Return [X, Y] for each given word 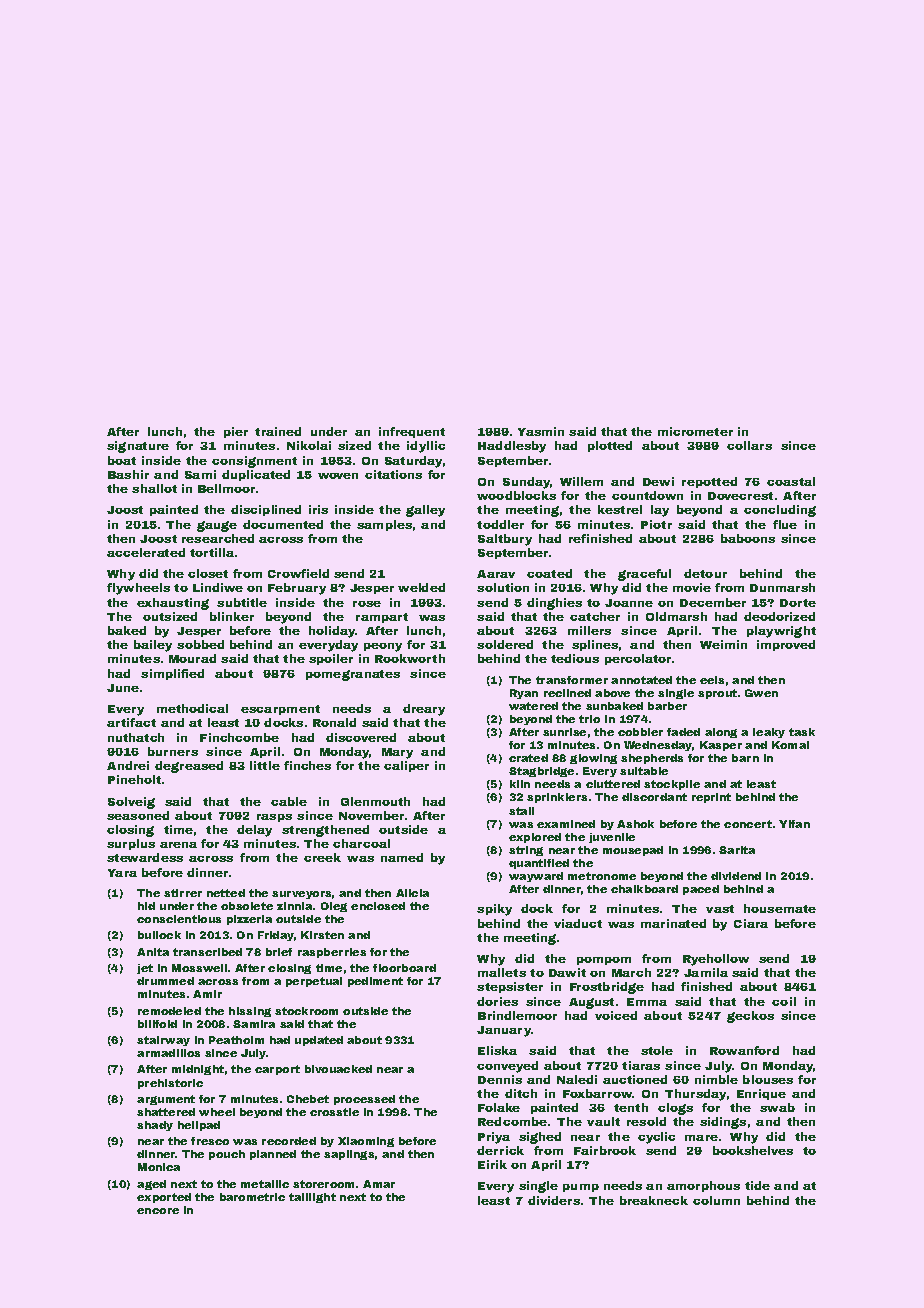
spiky [494, 910]
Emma [647, 1002]
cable [289, 801]
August [591, 1003]
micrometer [695, 431]
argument [166, 1100]
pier [236, 432]
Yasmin [541, 431]
